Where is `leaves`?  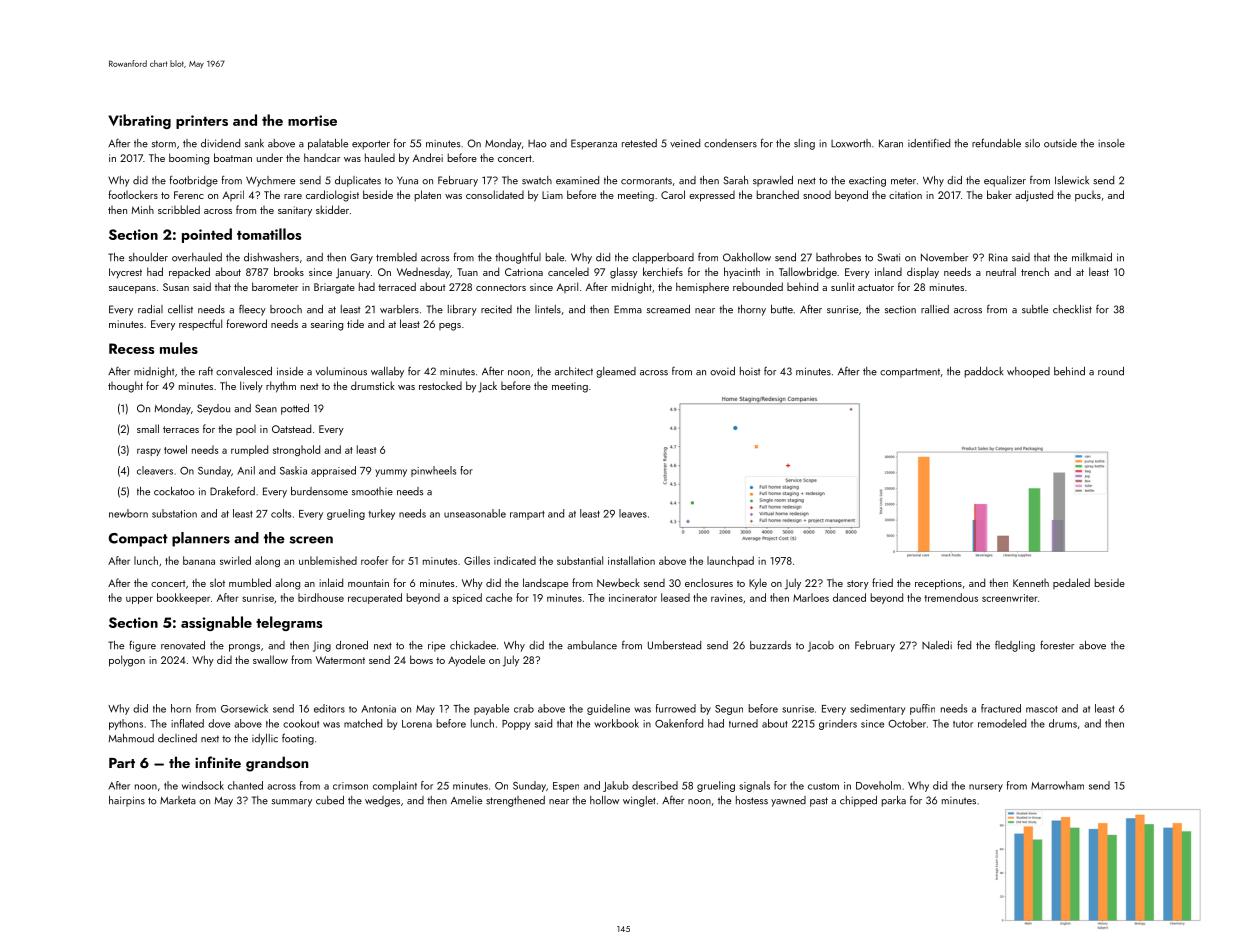 leaves is located at coordinates (633, 513).
